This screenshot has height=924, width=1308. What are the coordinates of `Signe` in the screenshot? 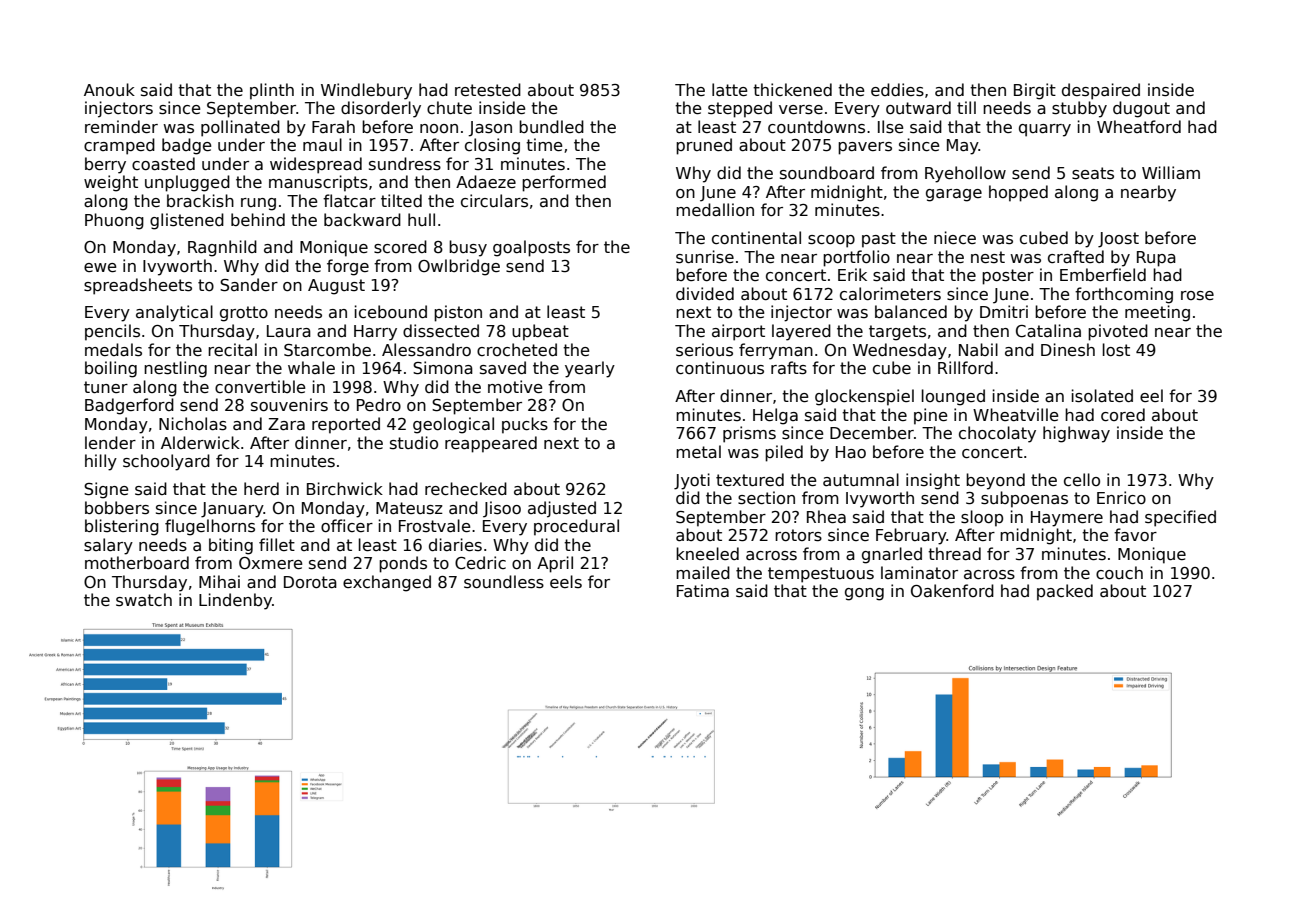 It's located at (106, 490).
